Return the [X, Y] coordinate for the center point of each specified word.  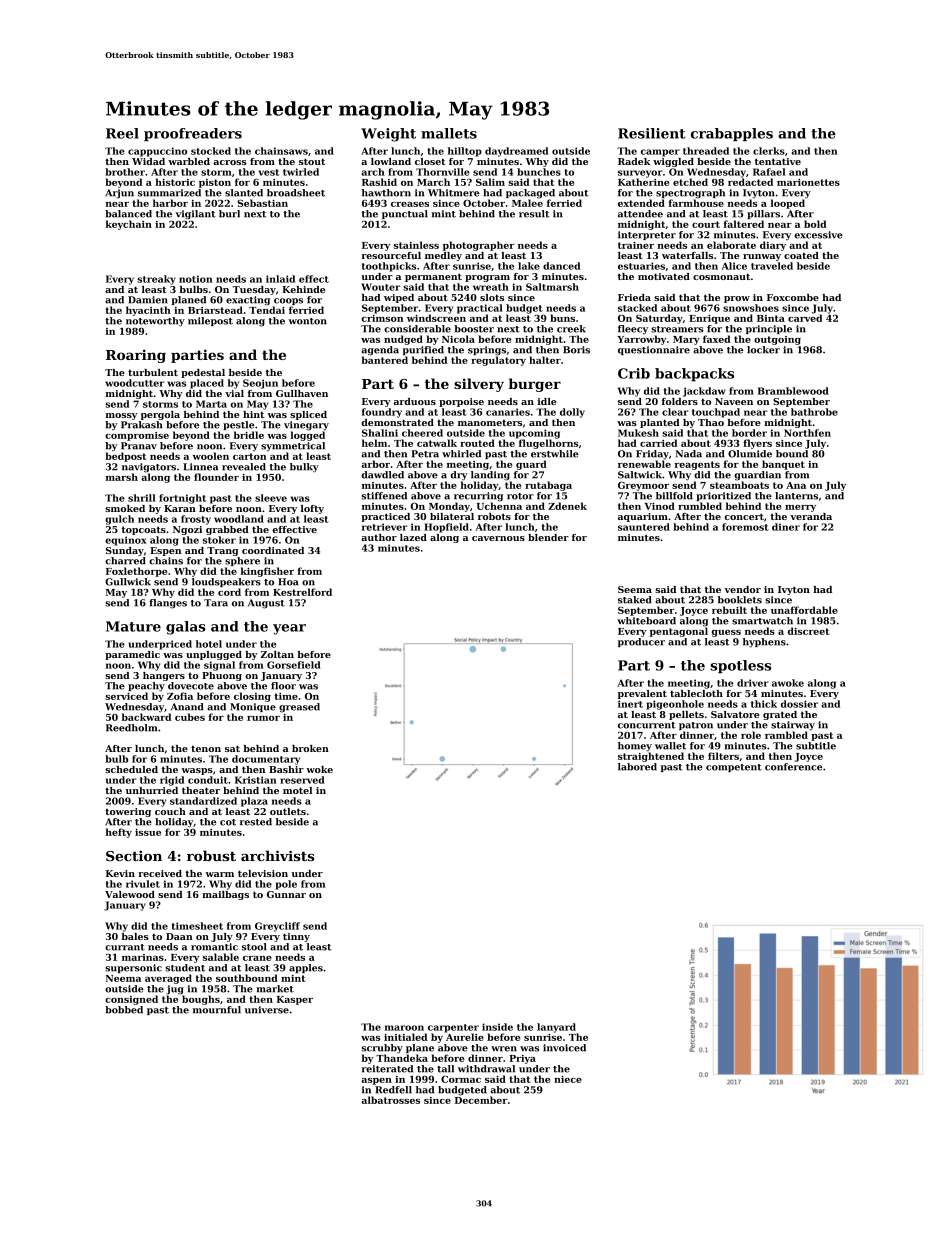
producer [641, 642]
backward [146, 717]
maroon [404, 1028]
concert [744, 516]
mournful [217, 1010]
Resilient [652, 133]
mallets [449, 133]
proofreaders [193, 134]
